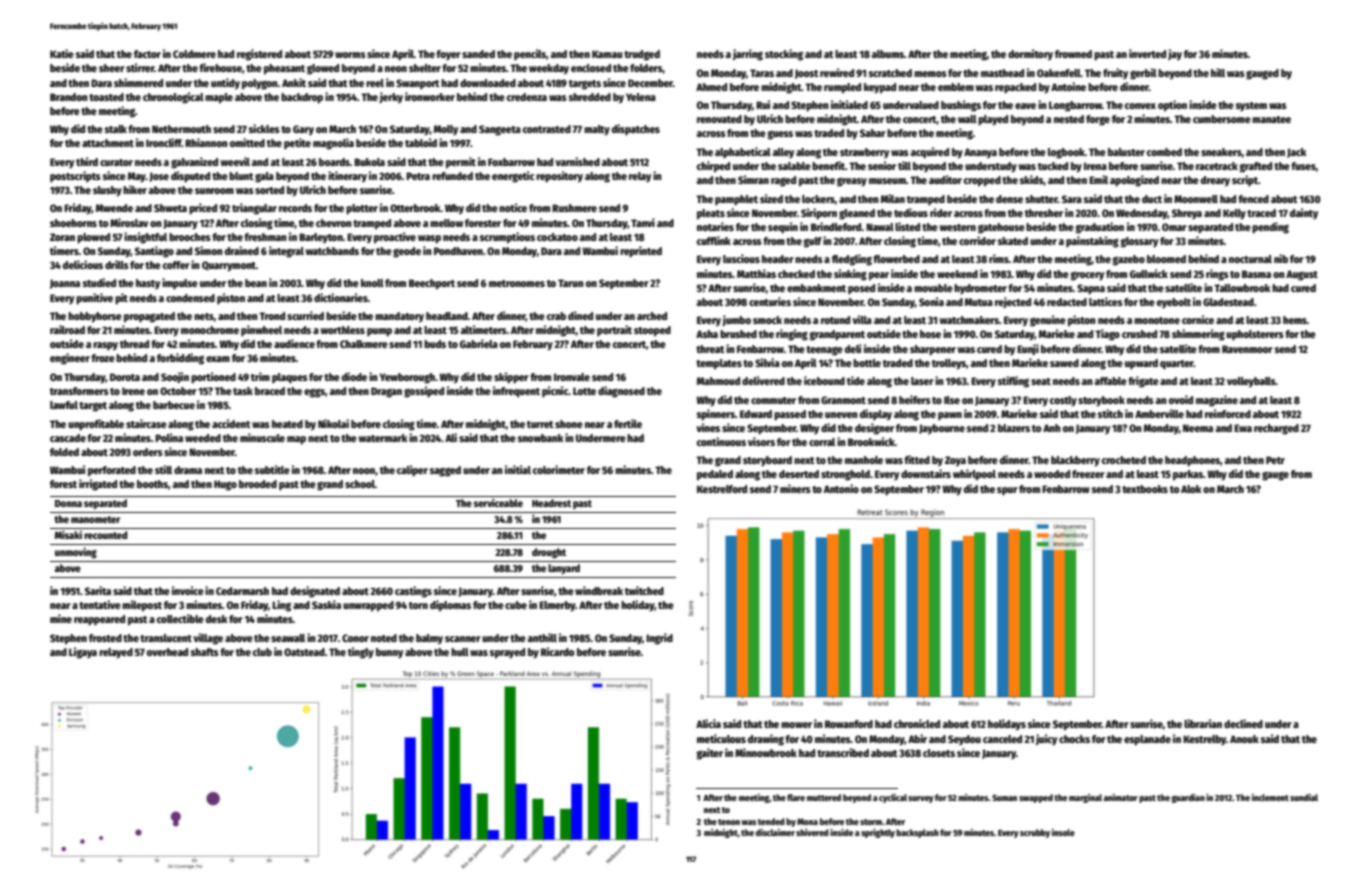 Image resolution: width=1372 pixels, height=887 pixels. I want to click on reinforced, so click(1228, 413).
